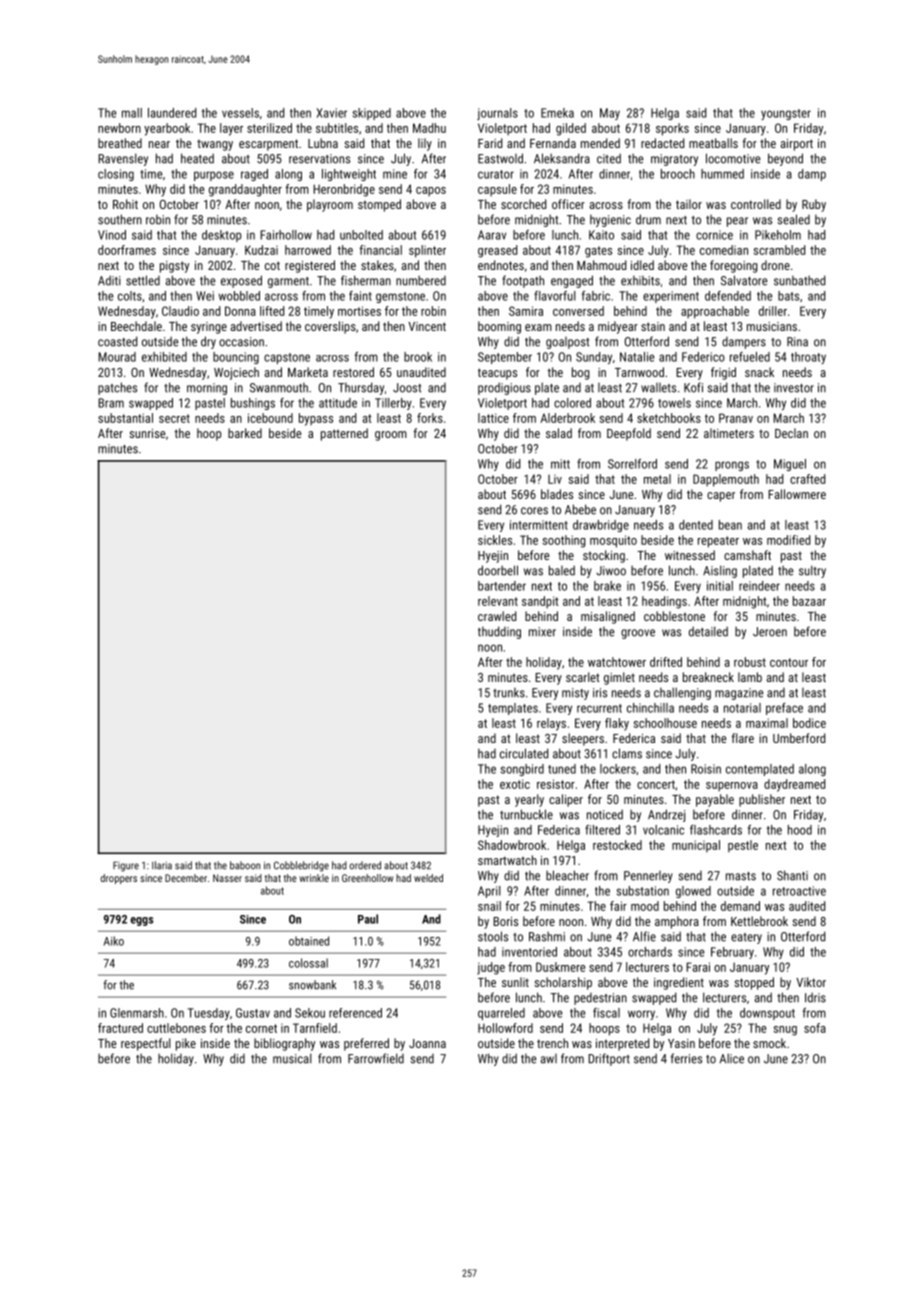 Image resolution: width=924 pixels, height=1308 pixels. What do you see at coordinates (489, 906) in the screenshot?
I see `snail` at bounding box center [489, 906].
